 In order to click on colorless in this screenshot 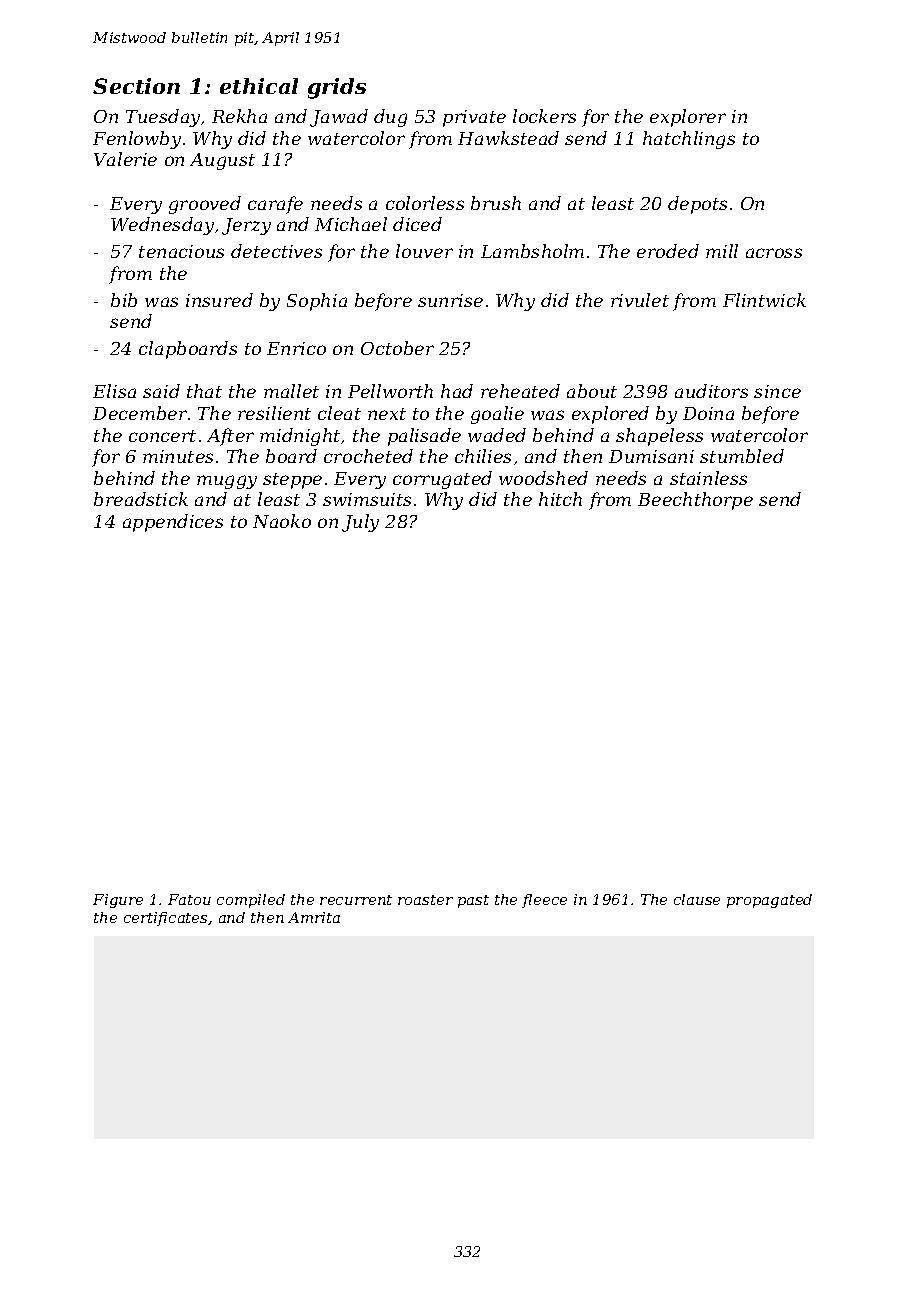, I will do `click(425, 203)`.
